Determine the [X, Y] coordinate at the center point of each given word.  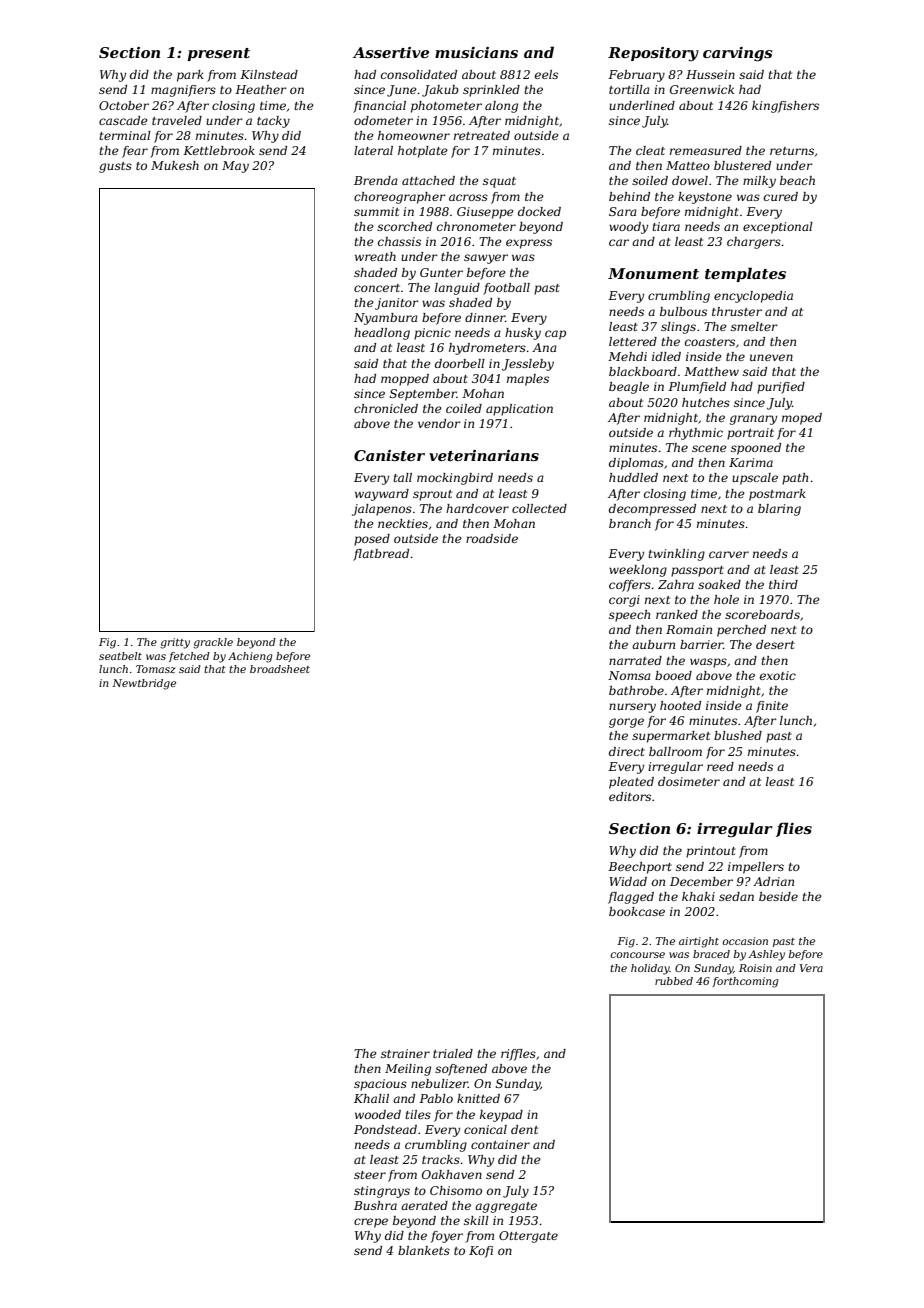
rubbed [674, 981]
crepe [371, 1223]
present [218, 54]
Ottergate [528, 1237]
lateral [373, 150]
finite [772, 707]
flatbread [381, 555]
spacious [380, 1085]
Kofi [481, 1252]
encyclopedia [753, 297]
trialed [453, 1053]
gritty [175, 643]
